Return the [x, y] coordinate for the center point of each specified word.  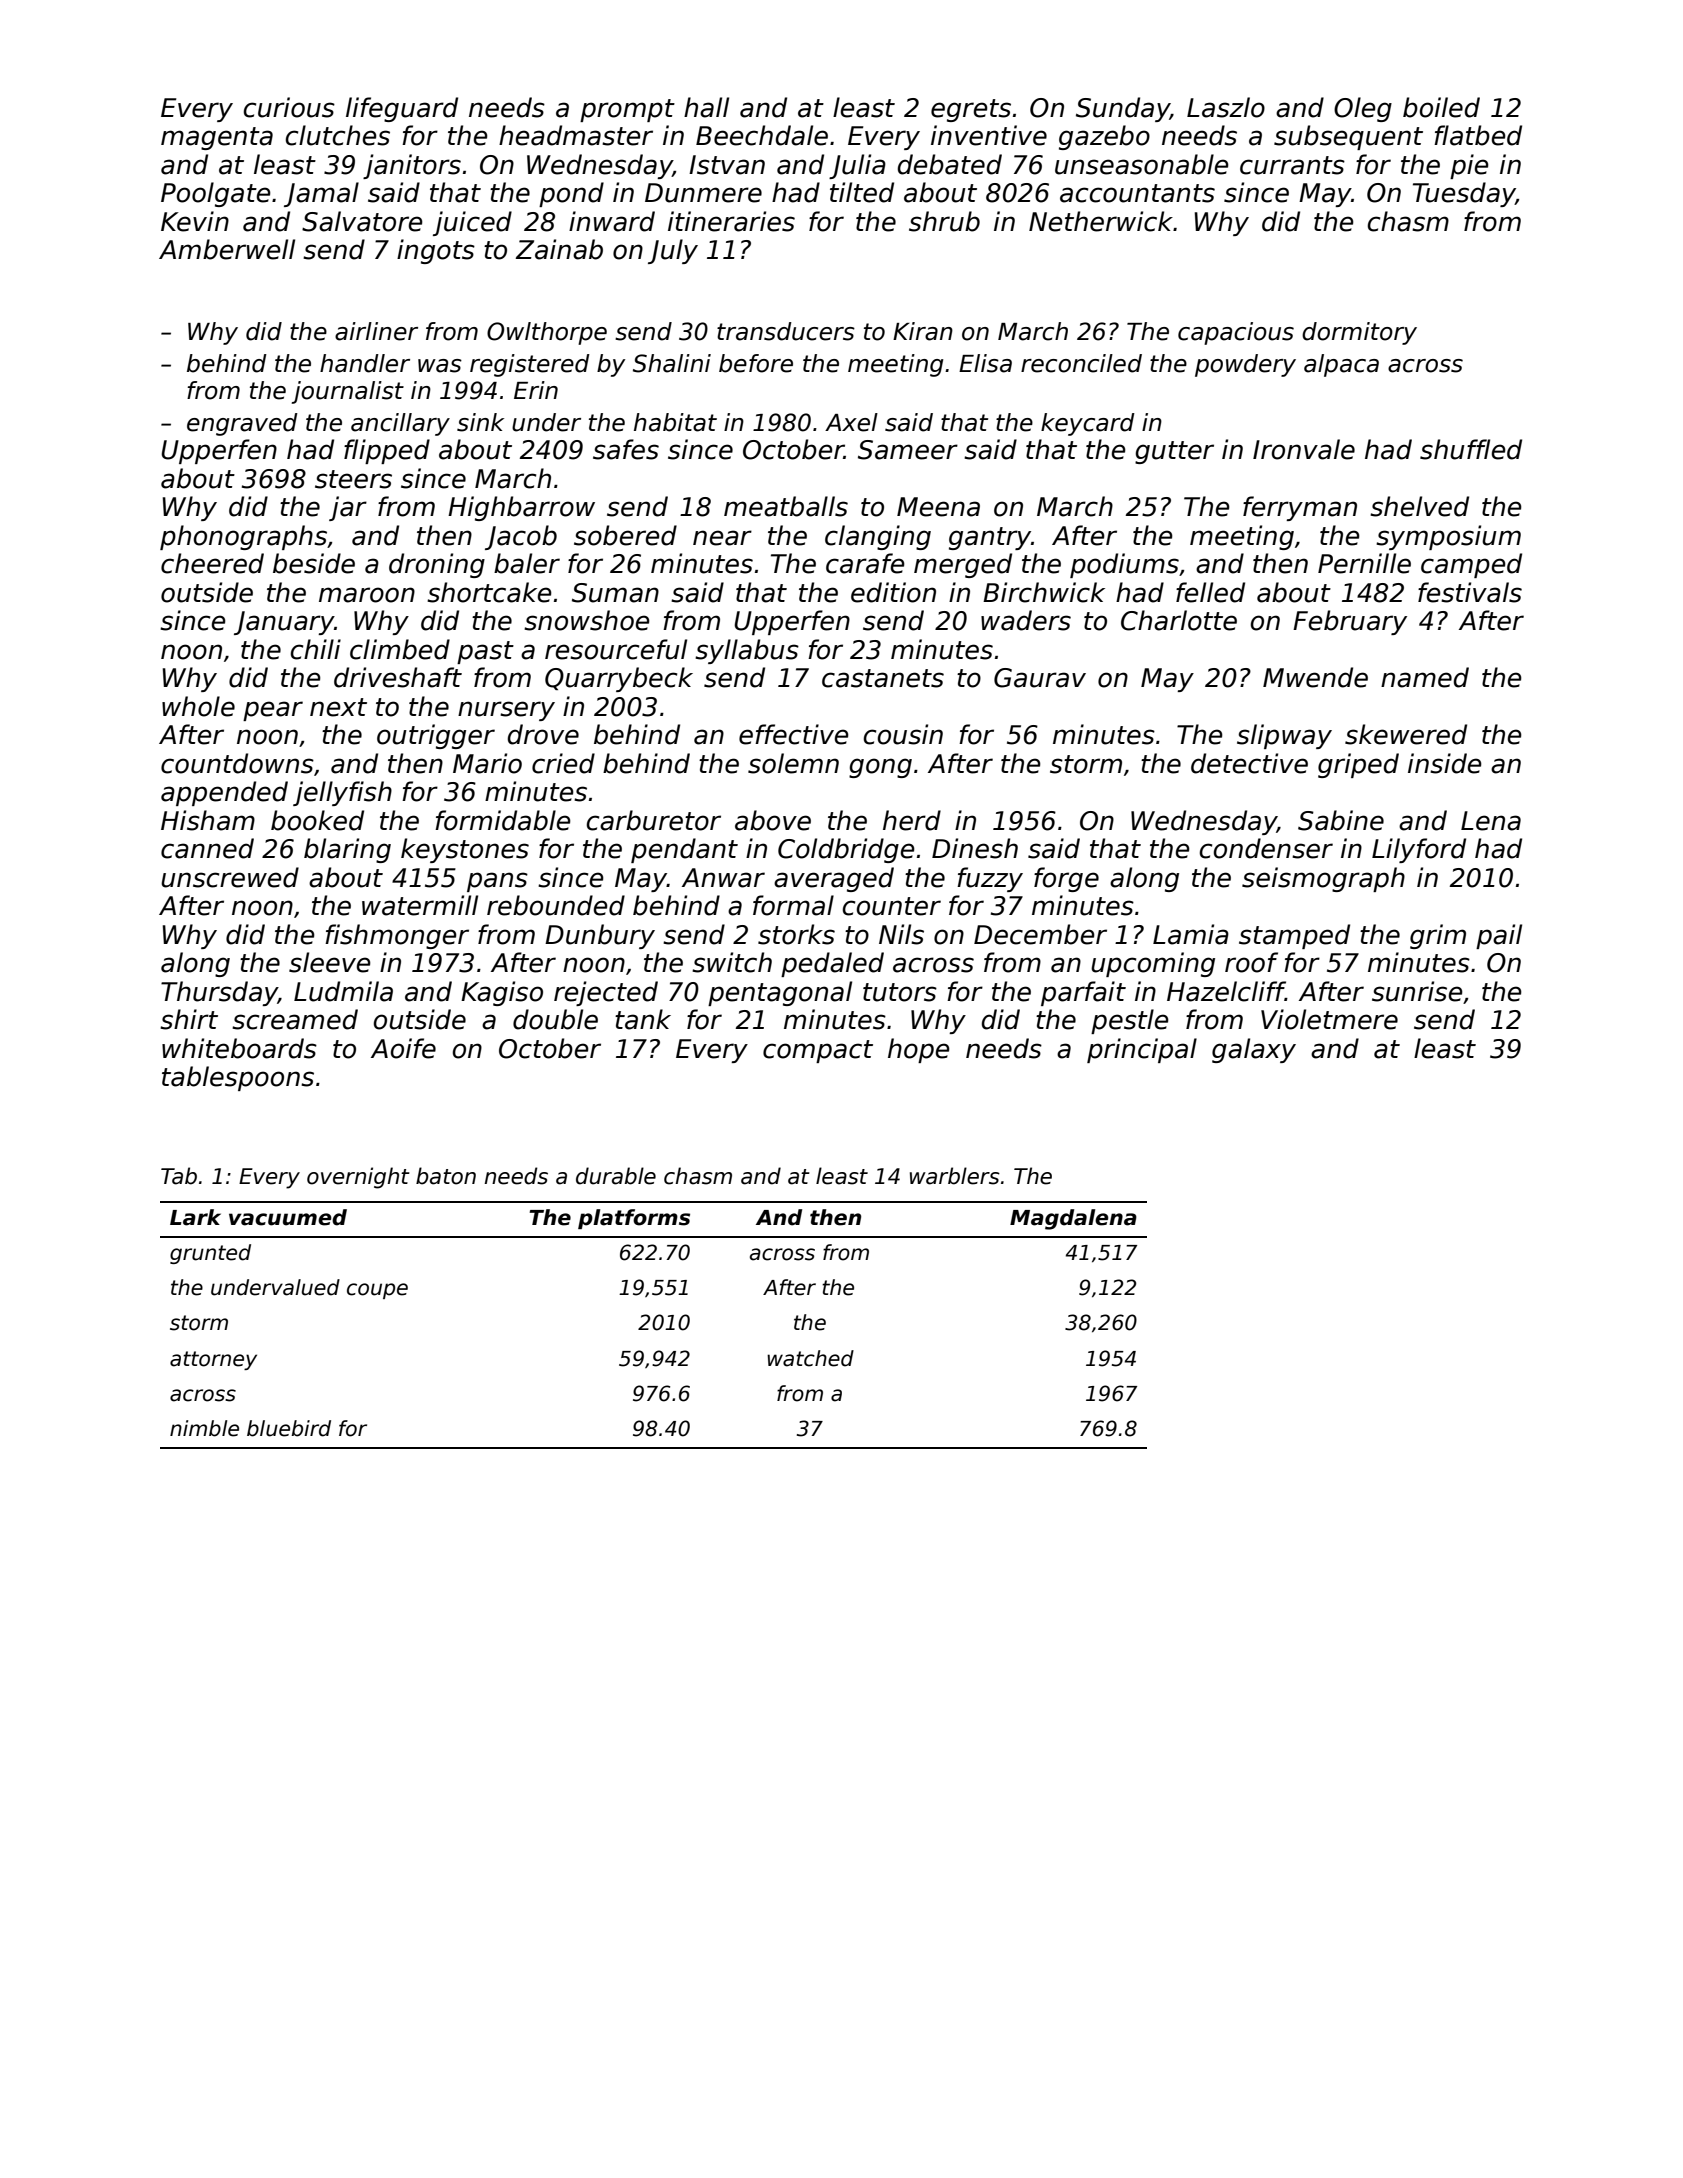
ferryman [1300, 508]
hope [919, 1050]
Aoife [403, 1048]
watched [810, 1358]
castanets [883, 678]
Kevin [195, 221]
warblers [955, 1176]
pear [273, 711]
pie [1469, 166]
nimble [204, 1428]
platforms [634, 1219]
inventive [989, 135]
